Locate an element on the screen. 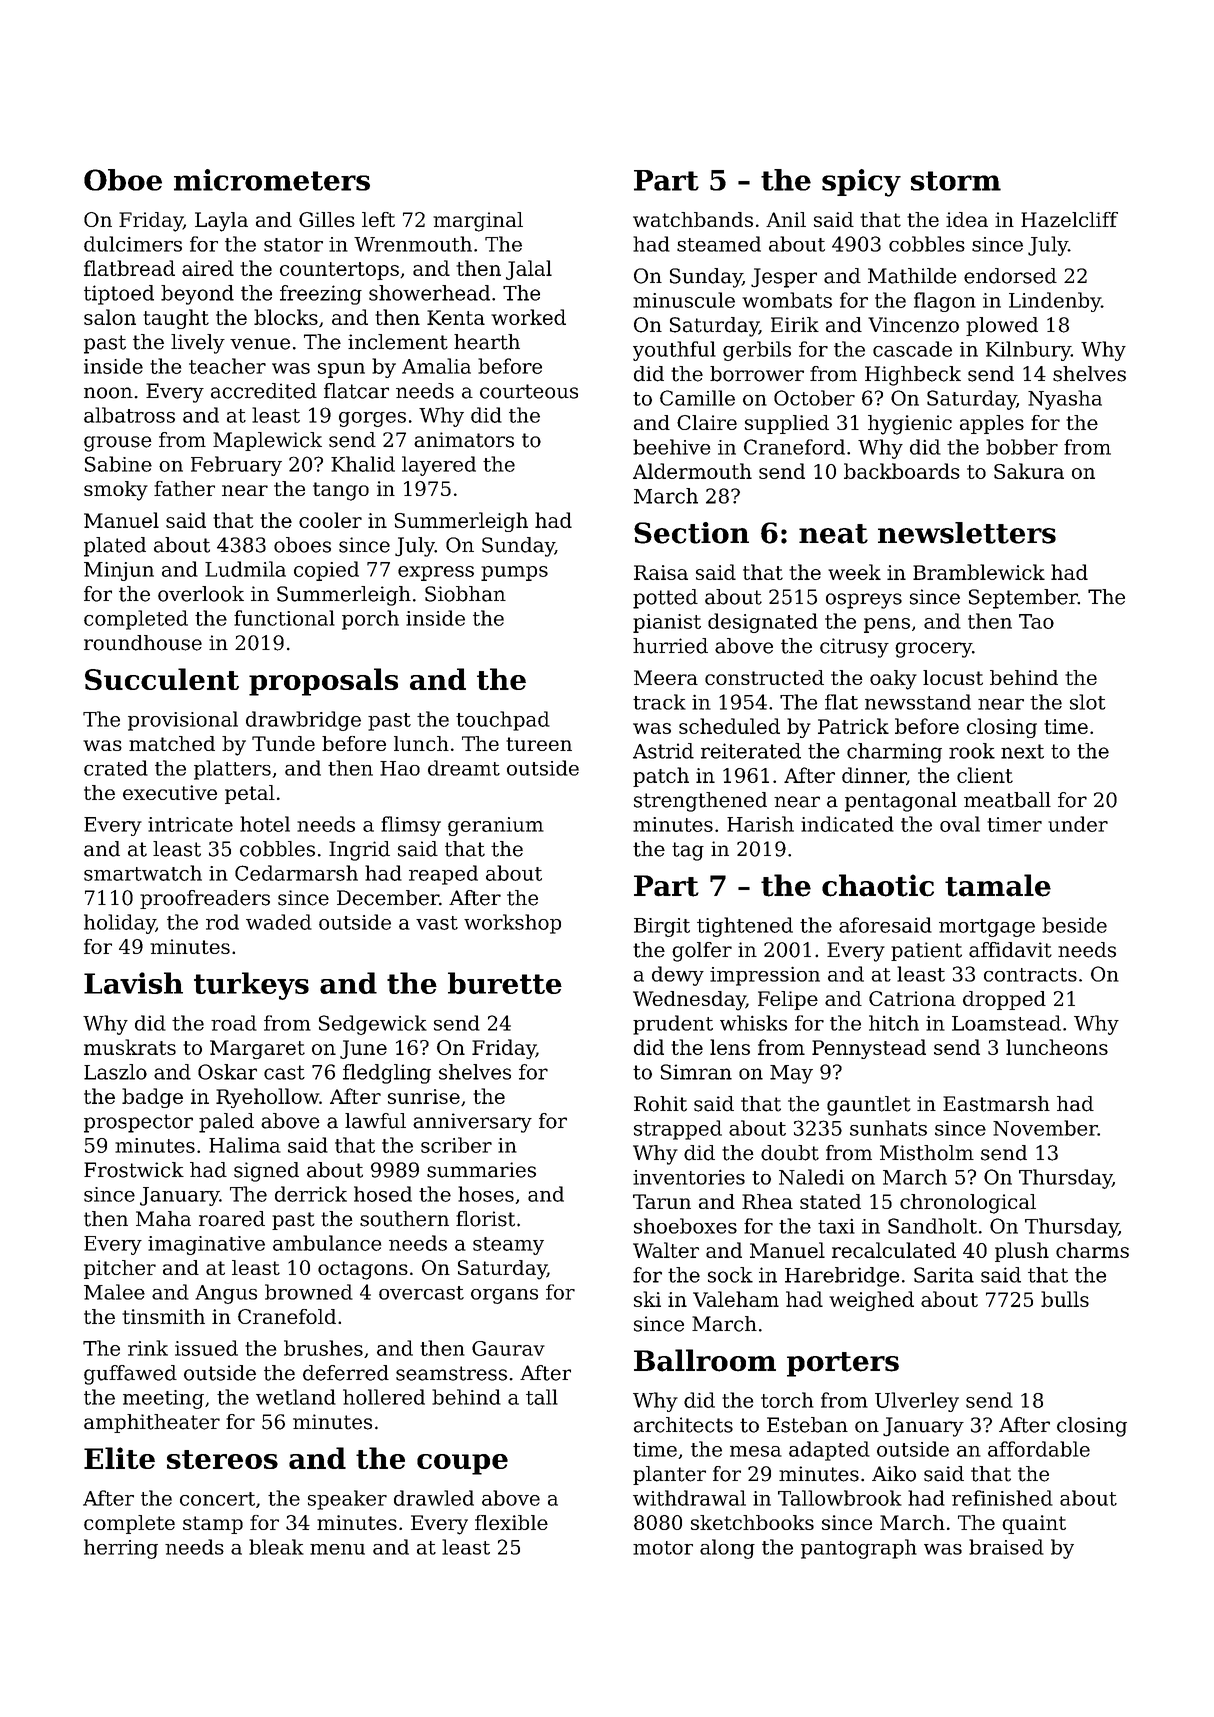 The image size is (1214, 1717). intricate is located at coordinates (190, 824).
